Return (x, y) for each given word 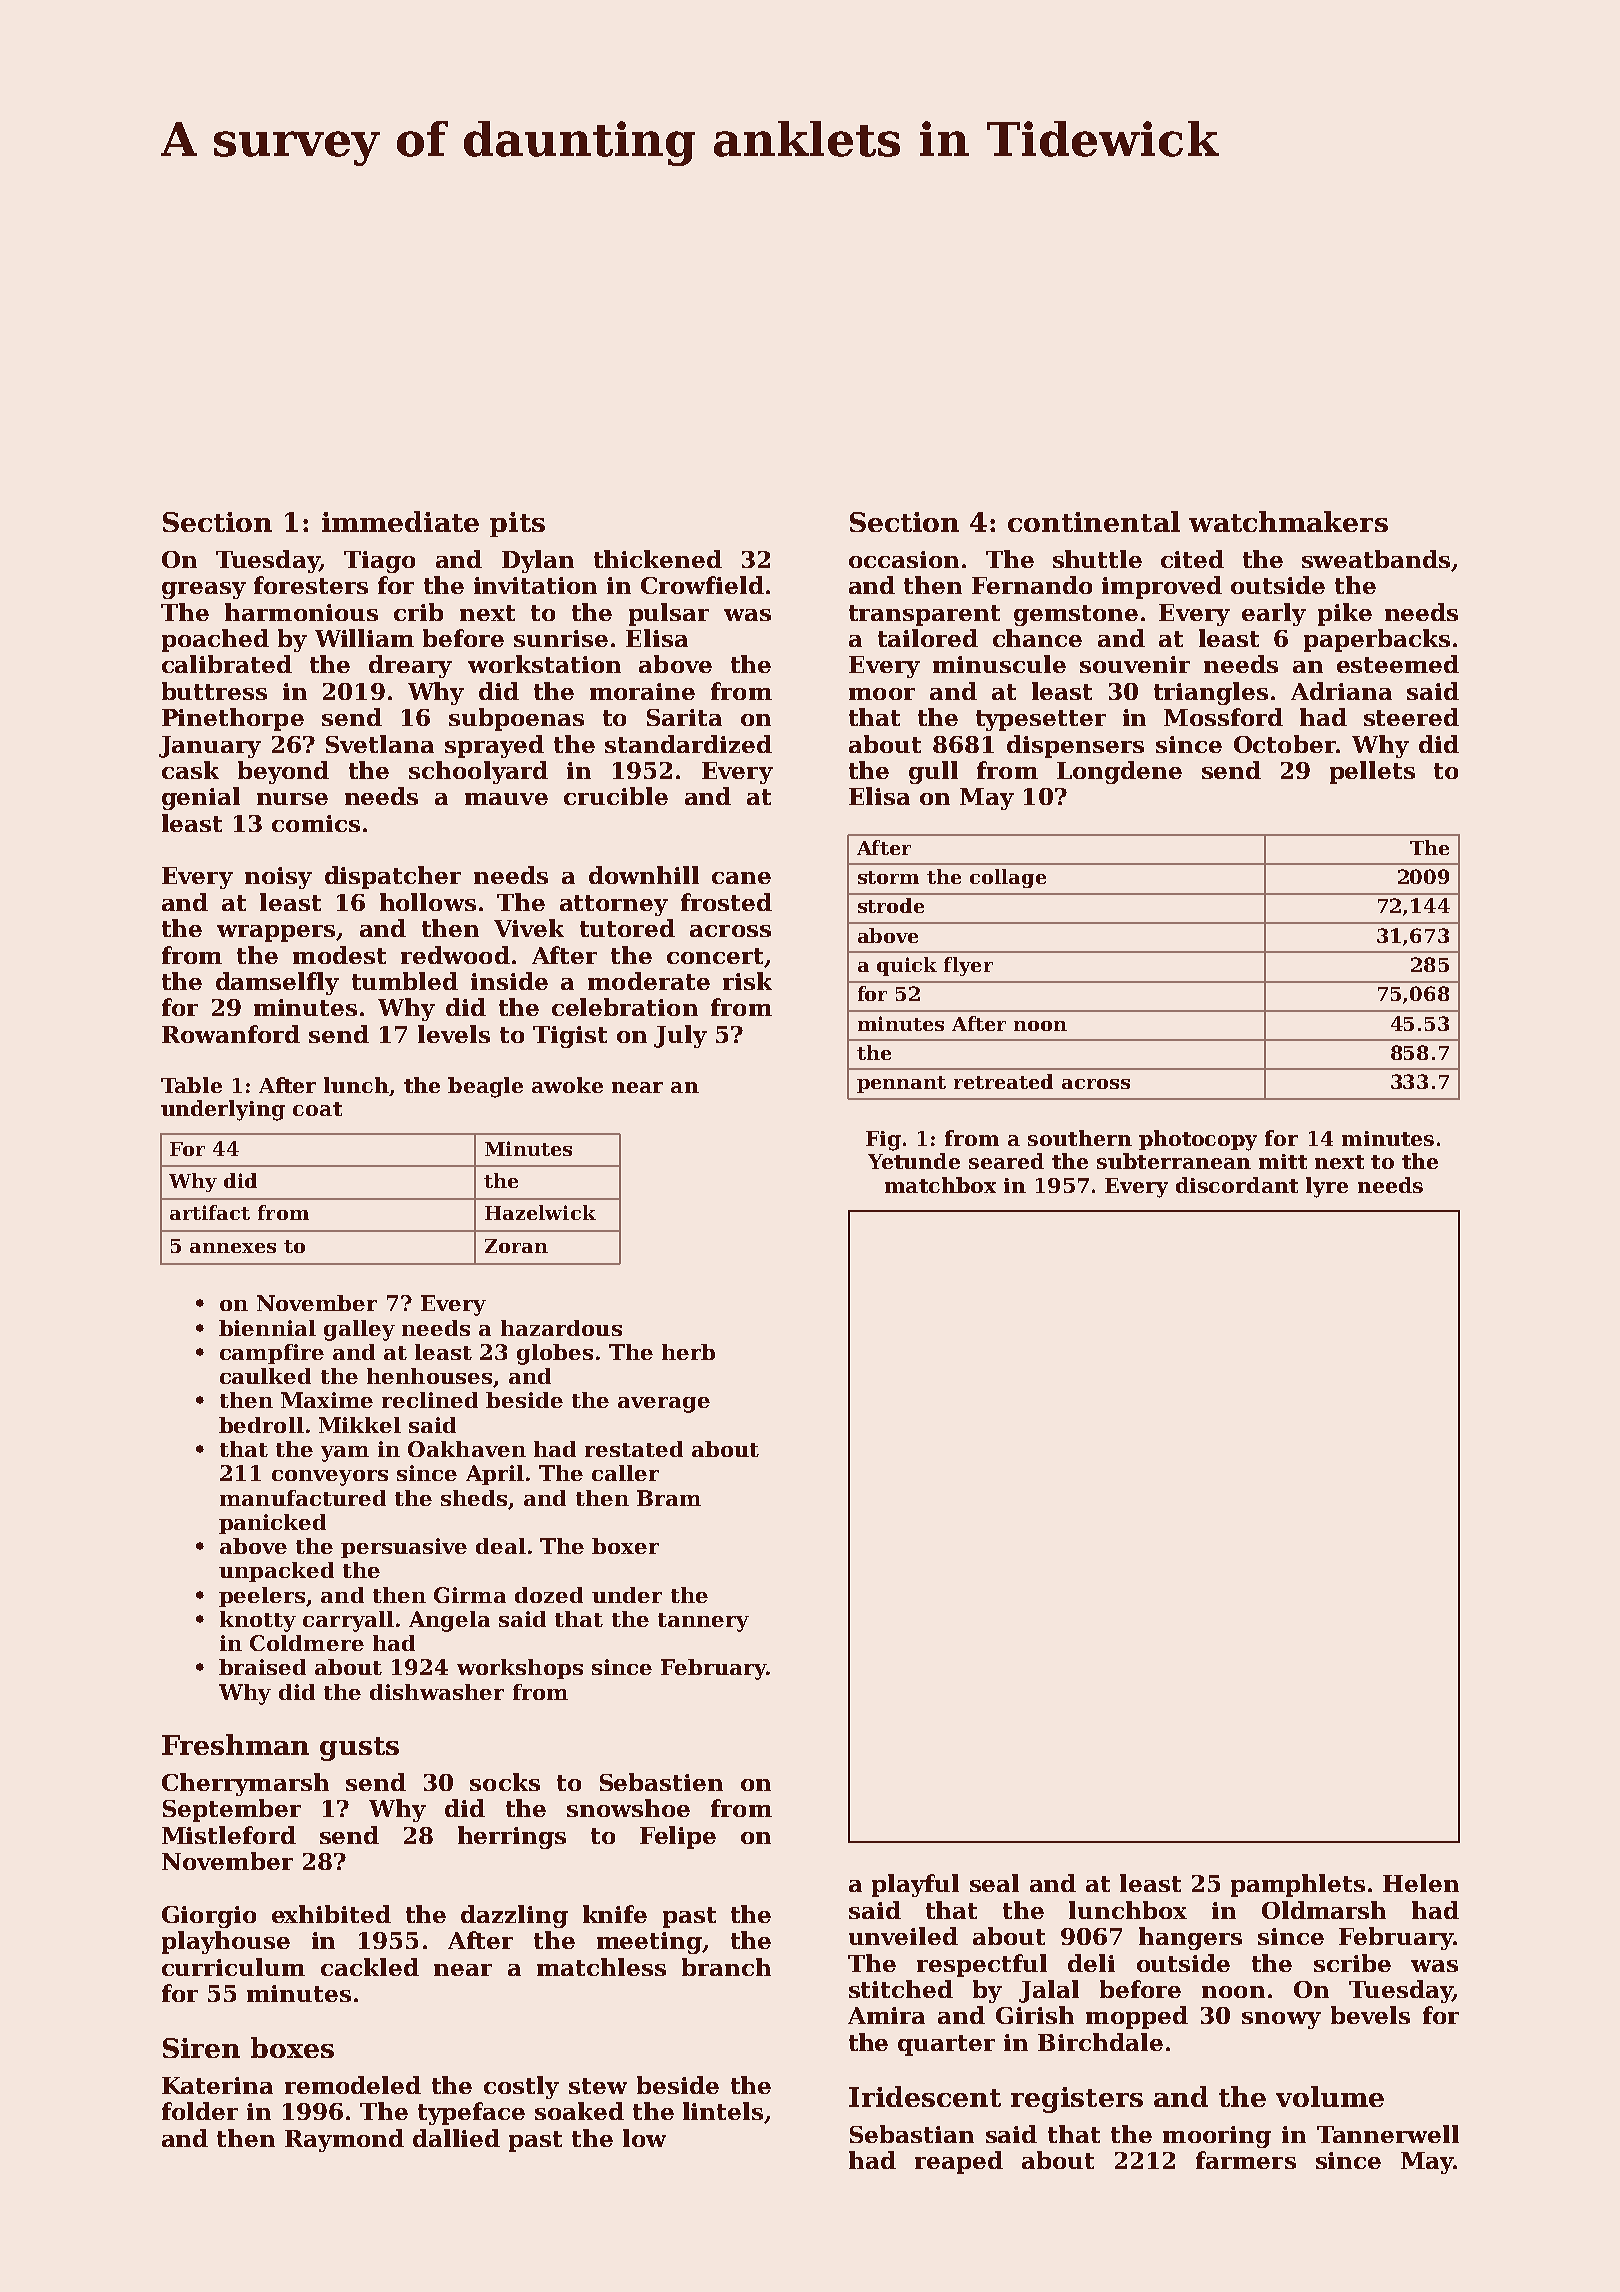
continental (1094, 521)
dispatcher (393, 877)
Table (191, 1085)
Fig (883, 1141)
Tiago (379, 562)
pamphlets (1298, 1885)
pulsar (669, 614)
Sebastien (661, 1782)
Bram (669, 1498)
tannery (703, 1622)
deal (501, 1546)
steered (1411, 717)
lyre (1327, 1187)
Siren (201, 2048)
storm (888, 877)
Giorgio (209, 1917)
